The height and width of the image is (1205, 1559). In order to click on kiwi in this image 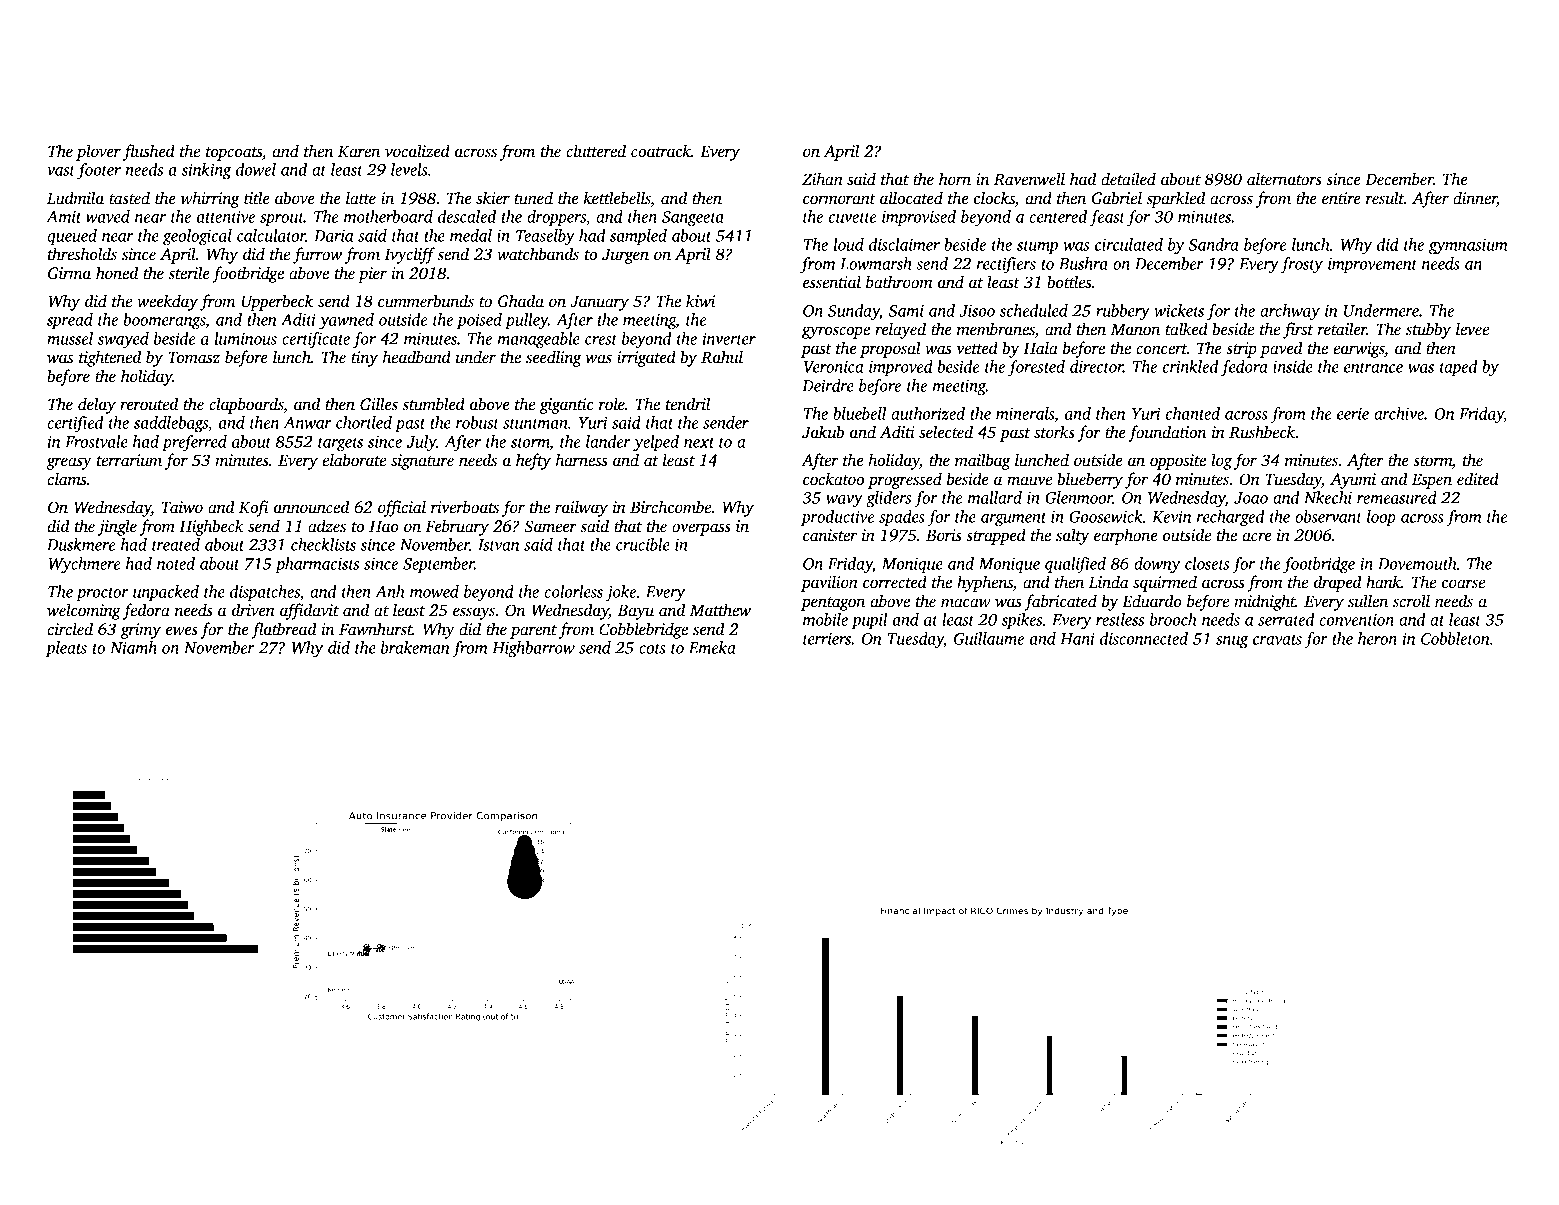, I will do `click(700, 300)`.
